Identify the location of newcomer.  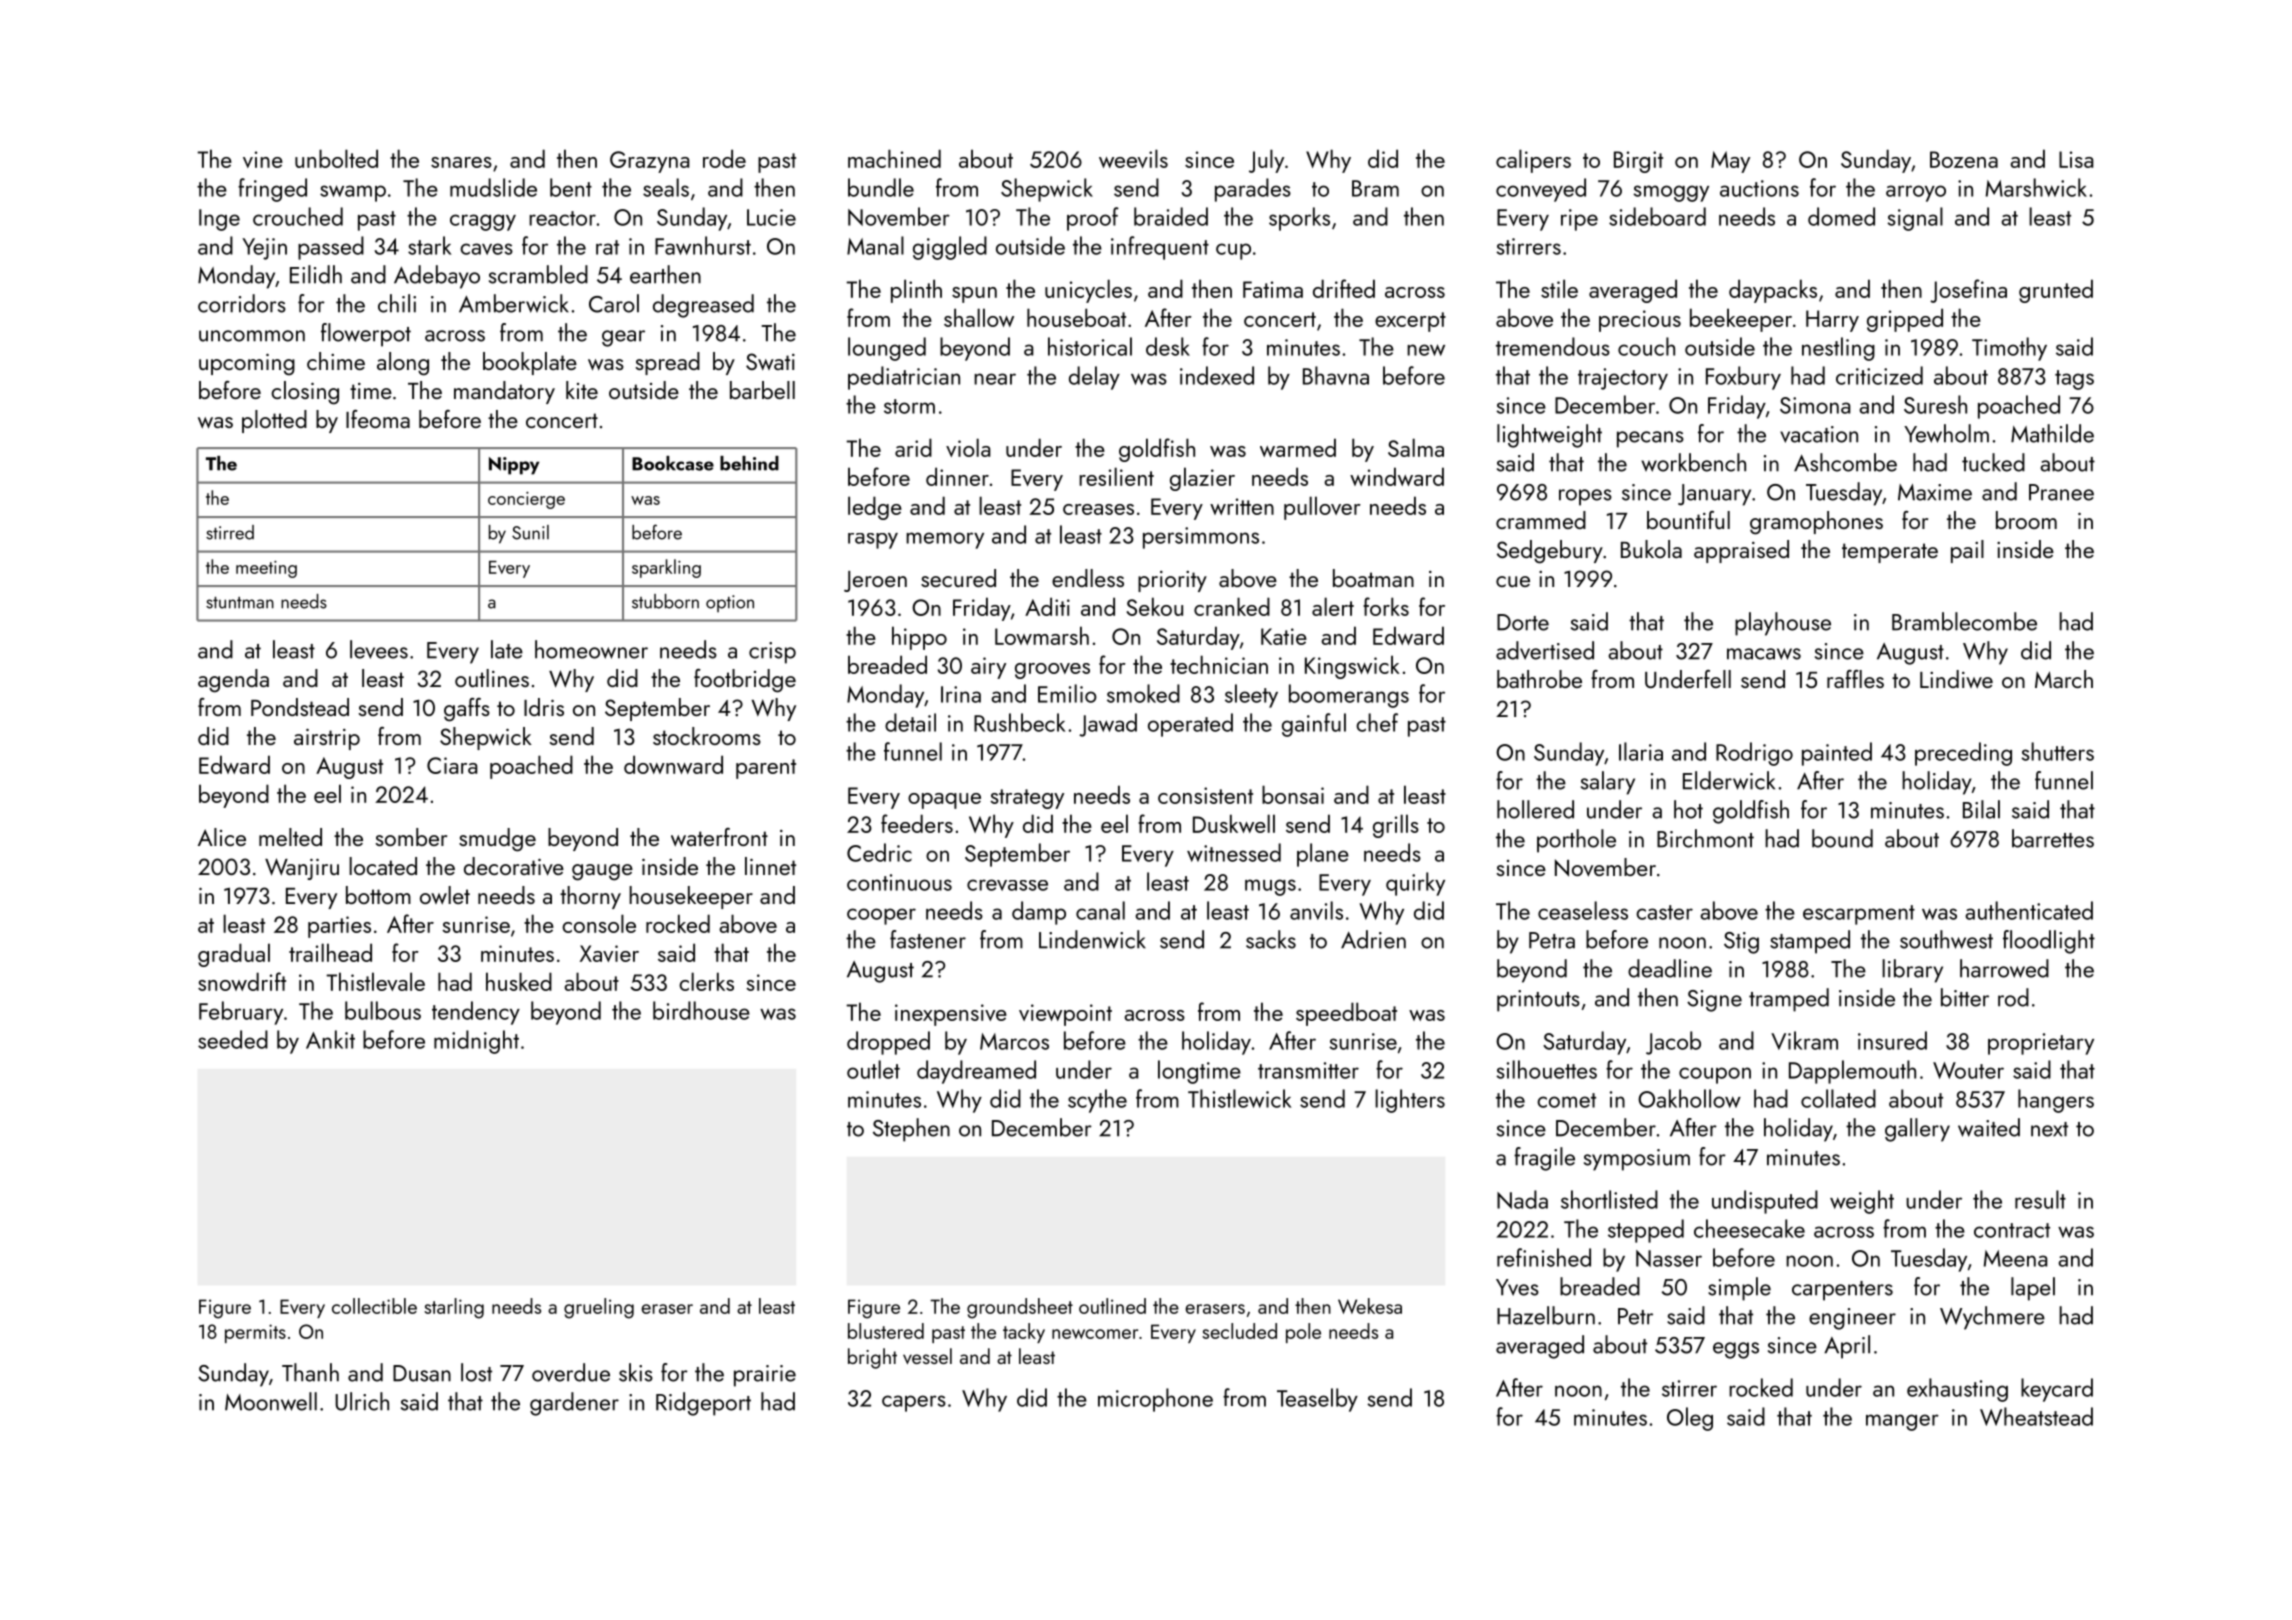
(1095, 1334).
